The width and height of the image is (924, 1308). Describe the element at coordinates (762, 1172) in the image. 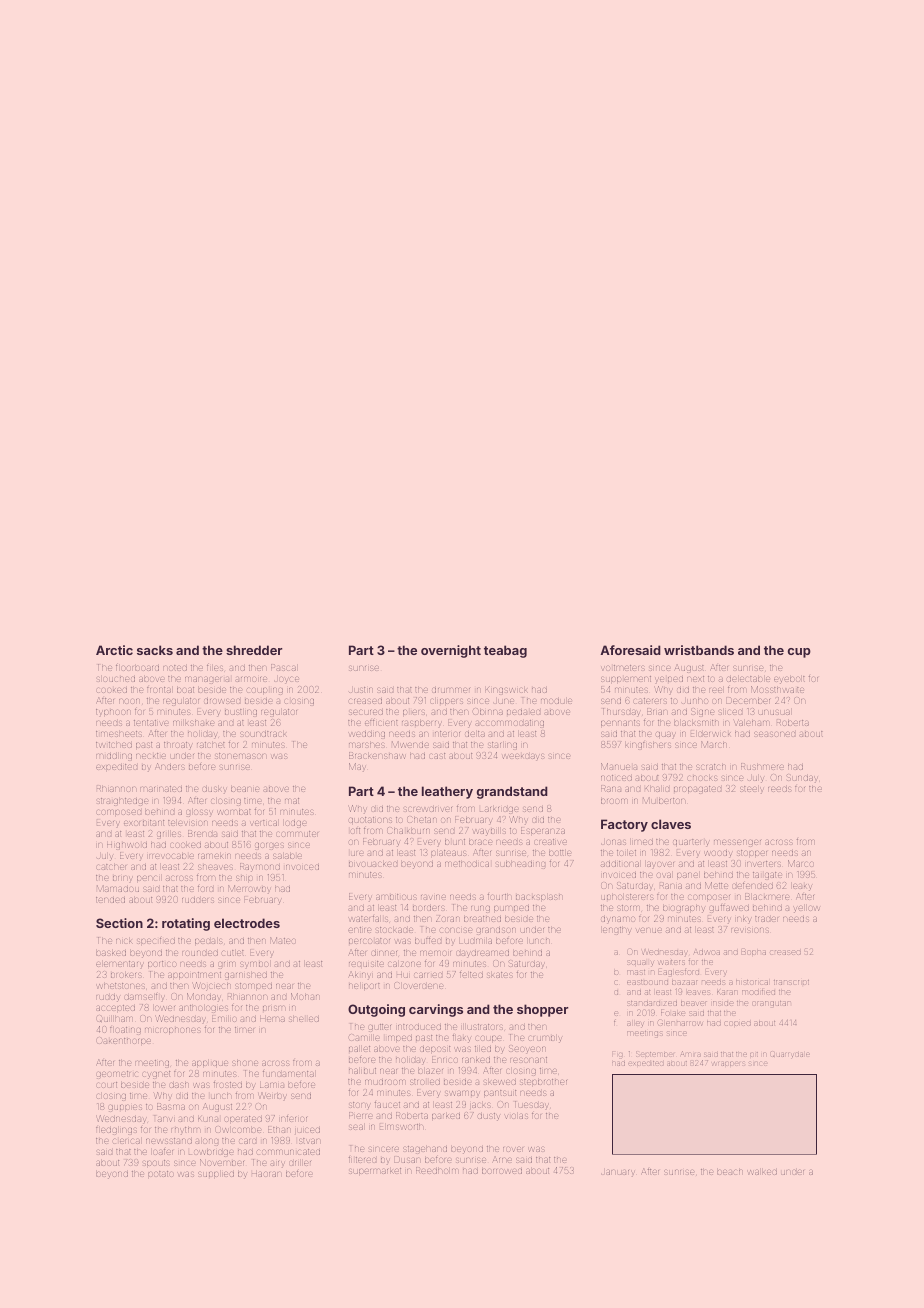

I see `walked` at that location.
